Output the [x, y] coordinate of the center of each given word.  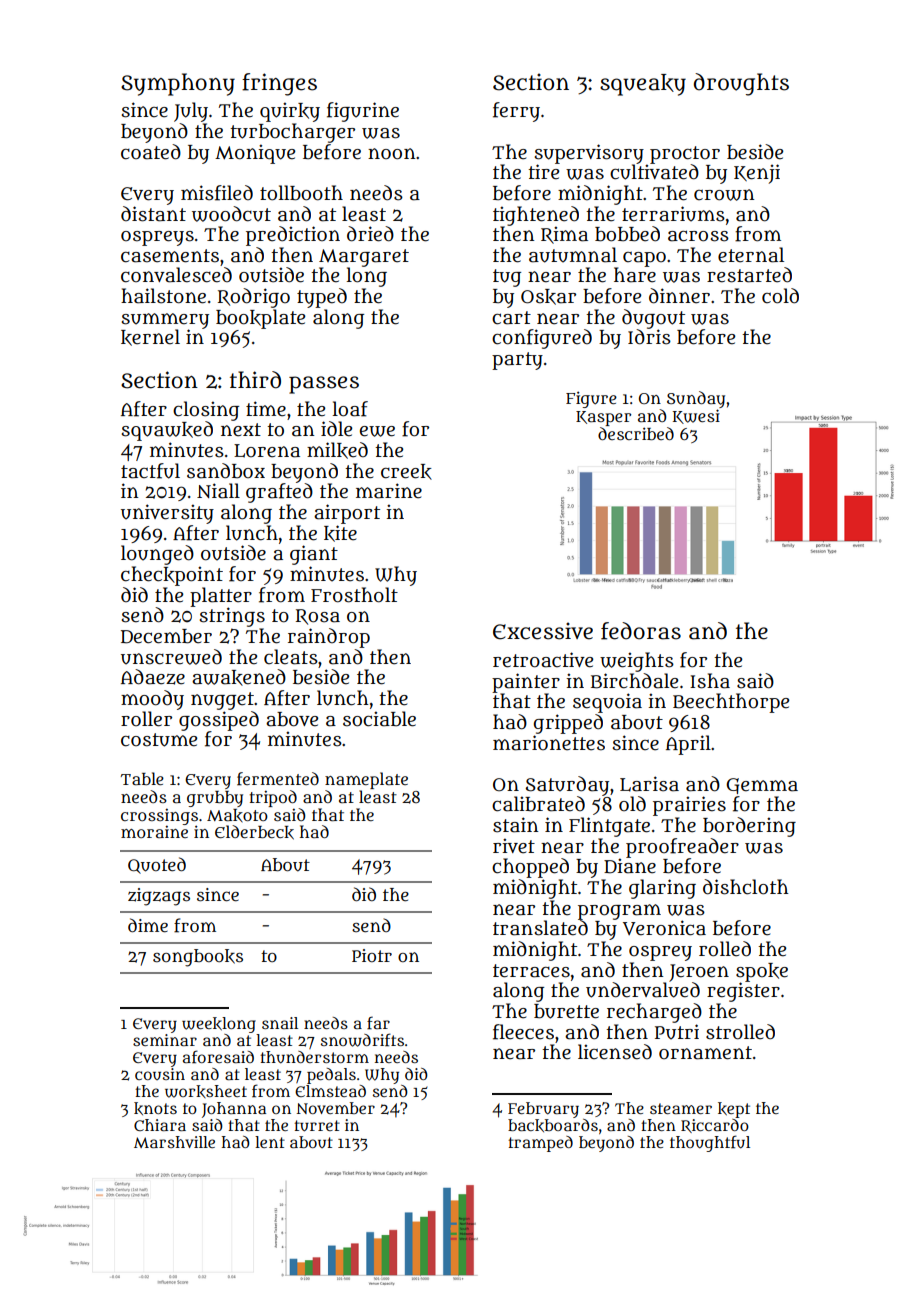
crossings [159, 816]
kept [734, 1110]
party [517, 361]
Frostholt [354, 595]
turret [317, 1126]
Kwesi [696, 416]
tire [543, 172]
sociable [379, 719]
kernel [150, 337]
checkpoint [172, 576]
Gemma [762, 786]
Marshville [174, 1142]
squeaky [643, 85]
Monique [255, 154]
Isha [710, 681]
